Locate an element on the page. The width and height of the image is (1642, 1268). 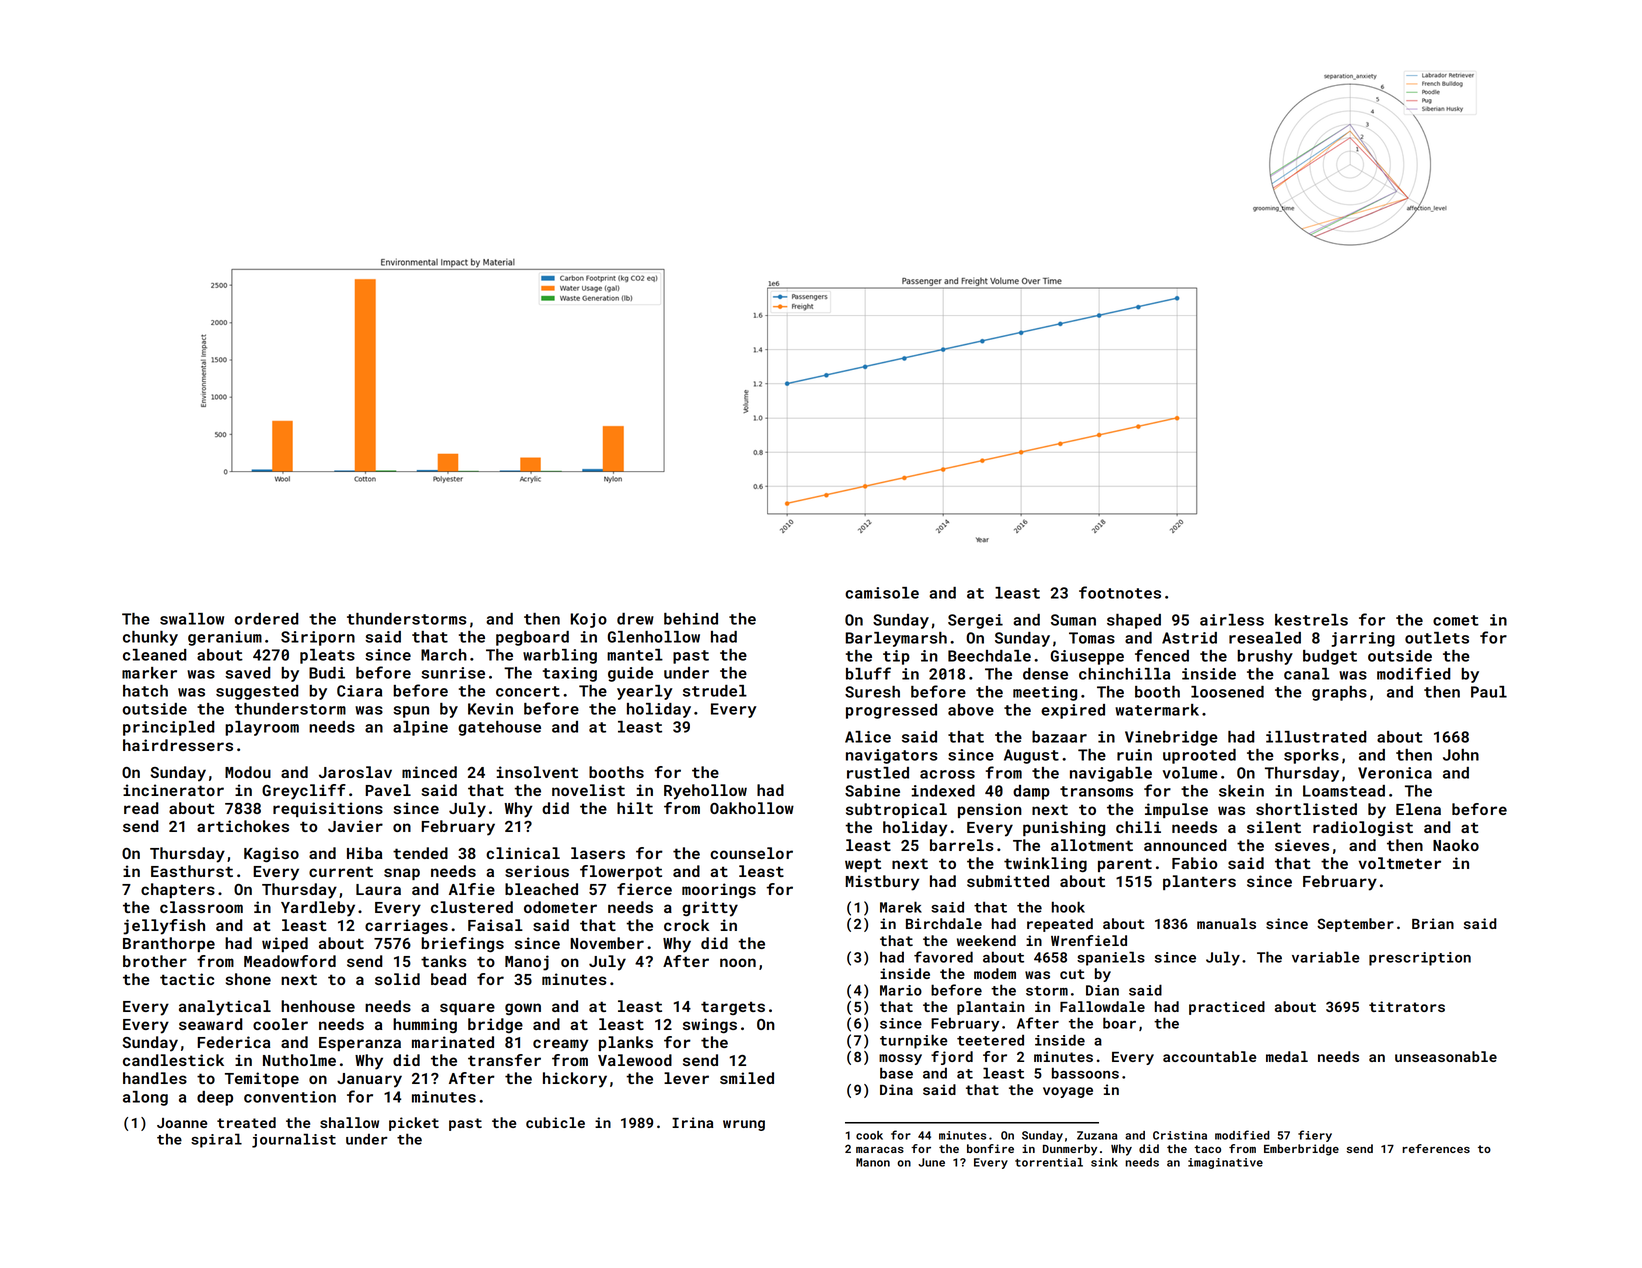
henhouse is located at coordinates (318, 1006).
